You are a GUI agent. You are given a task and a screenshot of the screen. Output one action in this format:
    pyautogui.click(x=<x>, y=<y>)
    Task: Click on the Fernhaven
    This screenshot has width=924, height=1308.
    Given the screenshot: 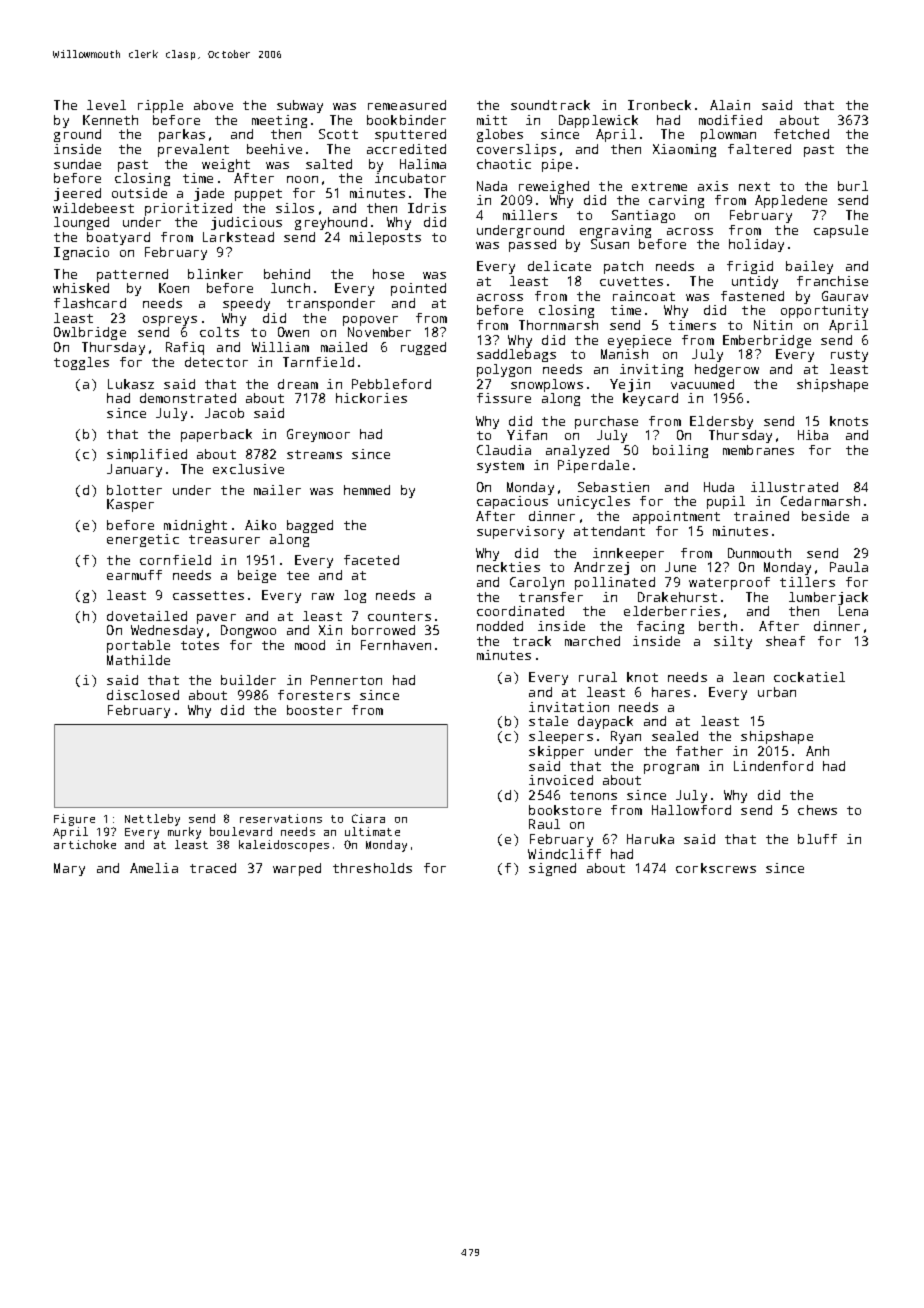 What is the action you would take?
    pyautogui.click(x=396, y=645)
